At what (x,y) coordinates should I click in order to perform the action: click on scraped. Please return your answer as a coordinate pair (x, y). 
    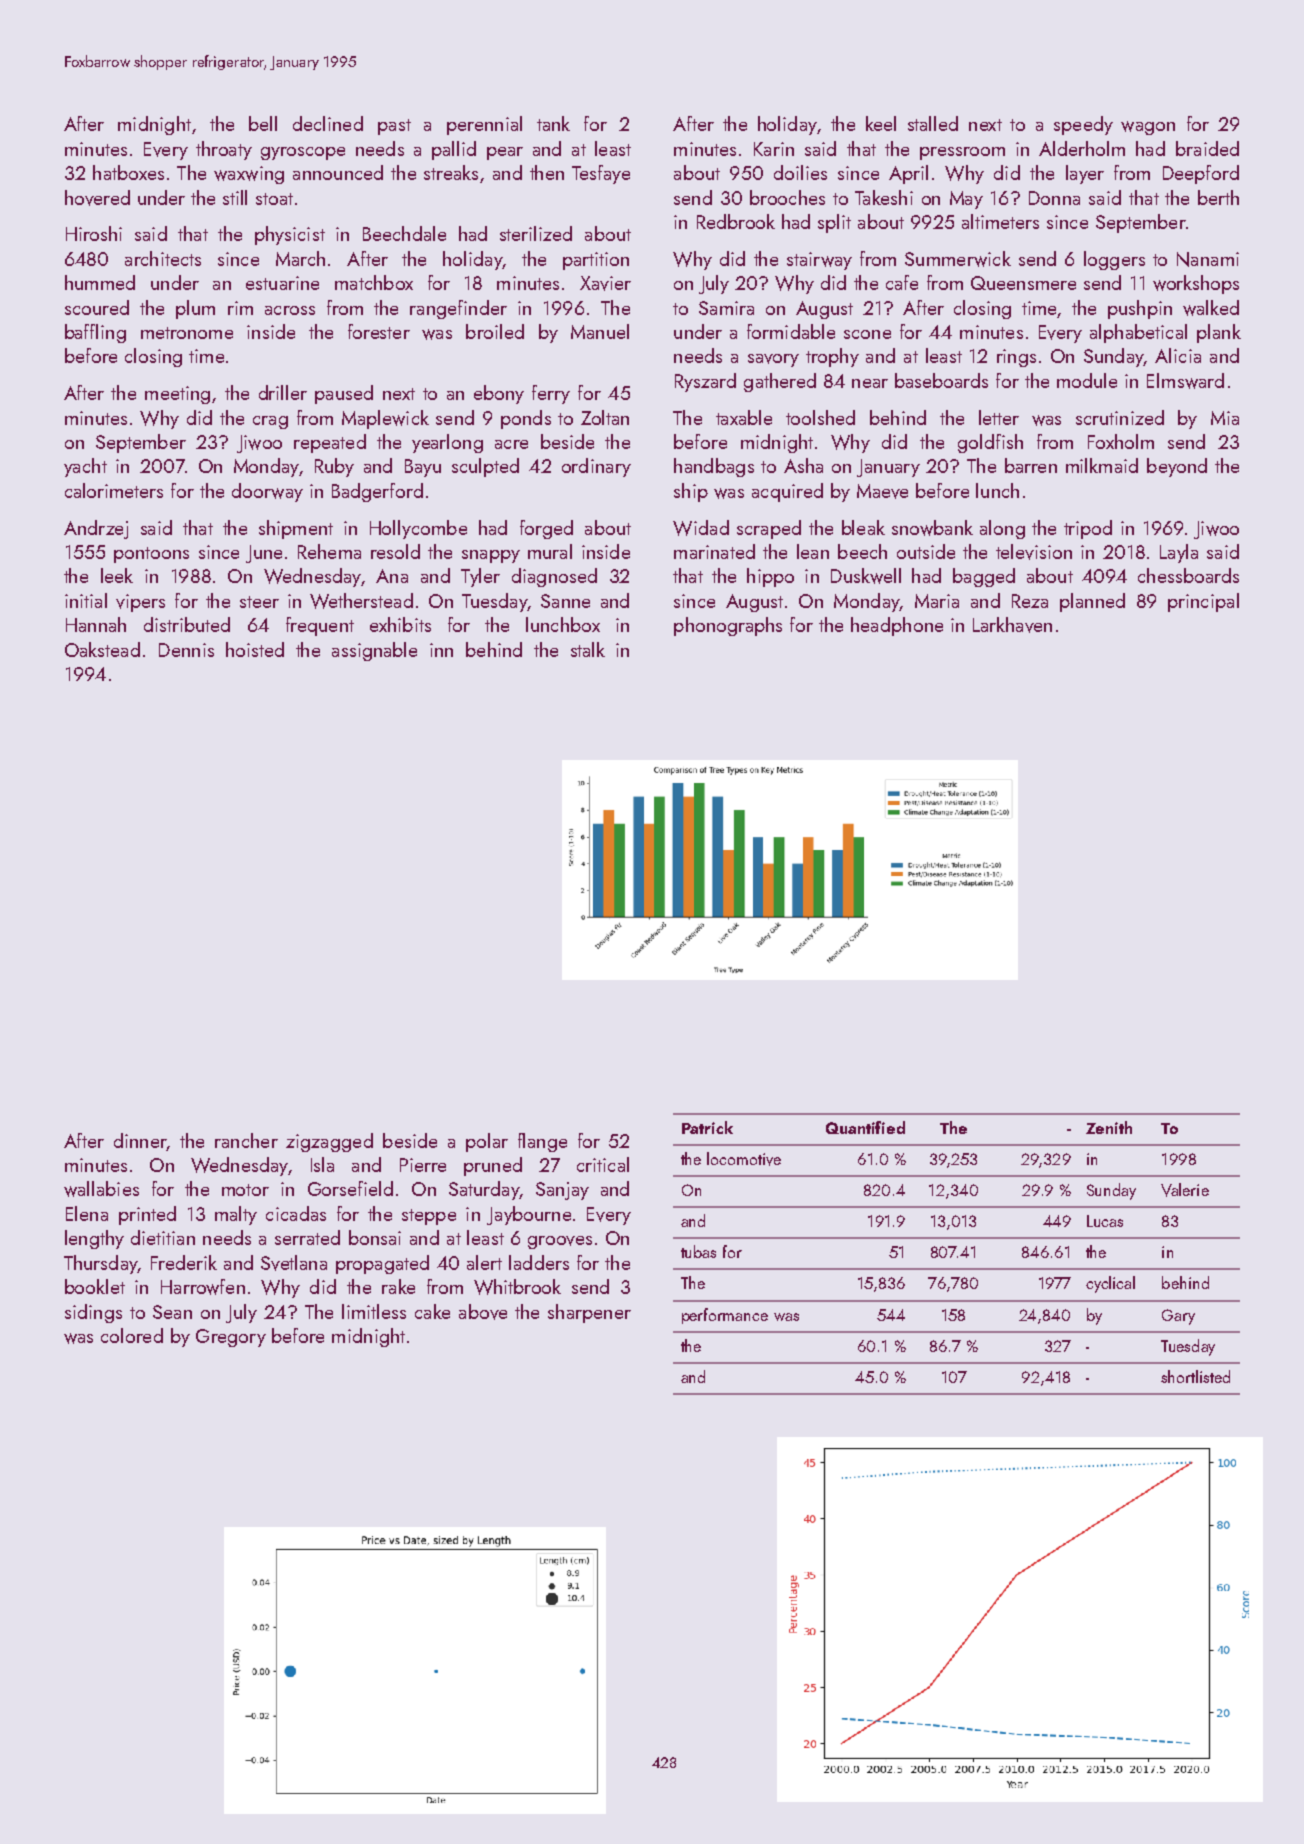
    Looking at the image, I should click on (769, 529).
